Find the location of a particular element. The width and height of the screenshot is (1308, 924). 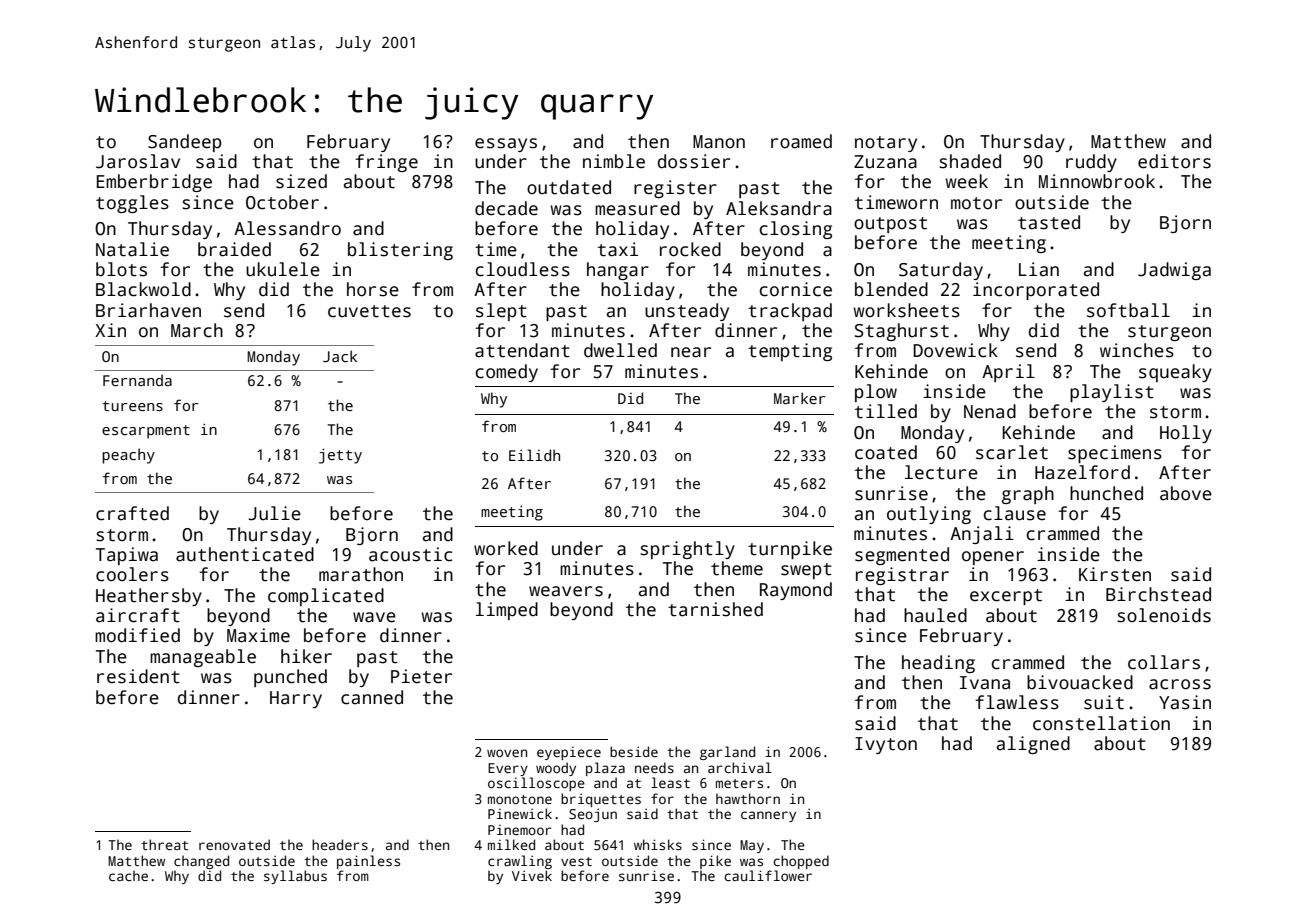

squeaky is located at coordinates (1175, 373).
